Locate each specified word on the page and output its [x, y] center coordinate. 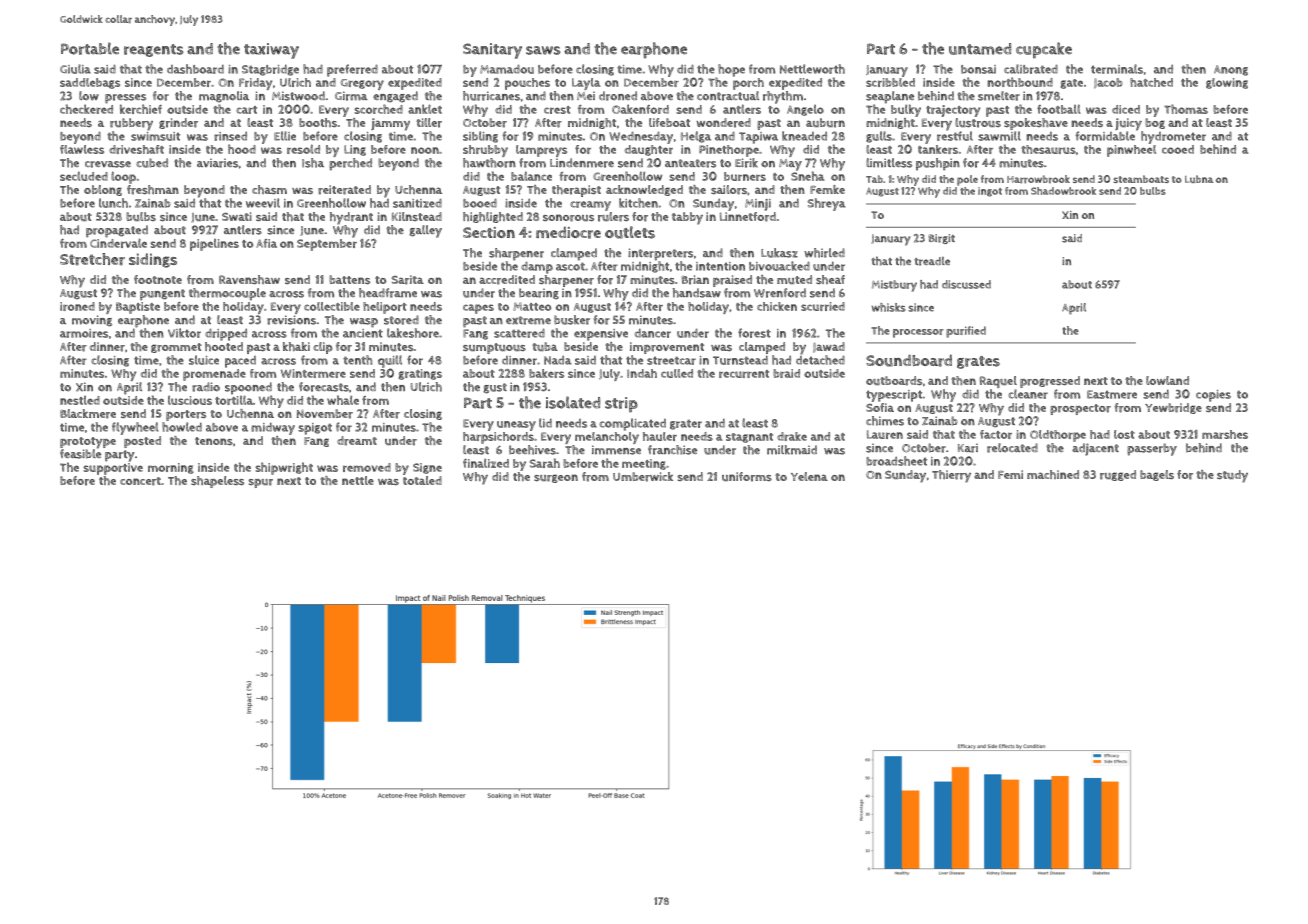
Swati [237, 216]
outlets [630, 232]
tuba [545, 346]
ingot [990, 192]
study [1232, 476]
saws [543, 50]
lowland [1167, 380]
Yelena [809, 476]
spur [260, 483]
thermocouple [227, 294]
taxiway [271, 51]
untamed [980, 49]
